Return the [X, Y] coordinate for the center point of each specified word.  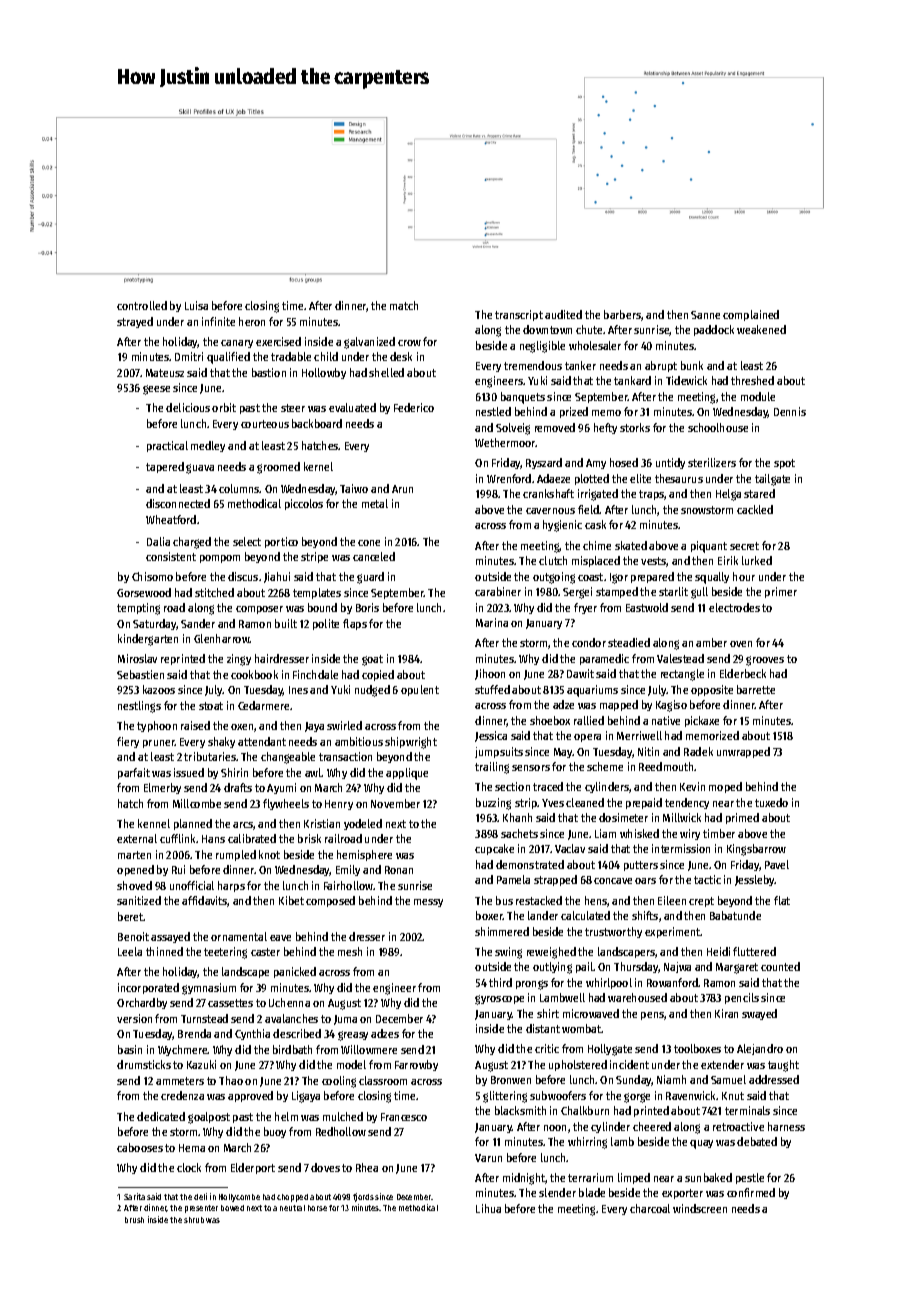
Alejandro [760, 1049]
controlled [142, 305]
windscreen [700, 1208]
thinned [164, 951]
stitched [214, 592]
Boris [367, 607]
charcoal [650, 1208]
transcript [519, 315]
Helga [728, 495]
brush [134, 1220]
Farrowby [416, 1065]
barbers [622, 314]
